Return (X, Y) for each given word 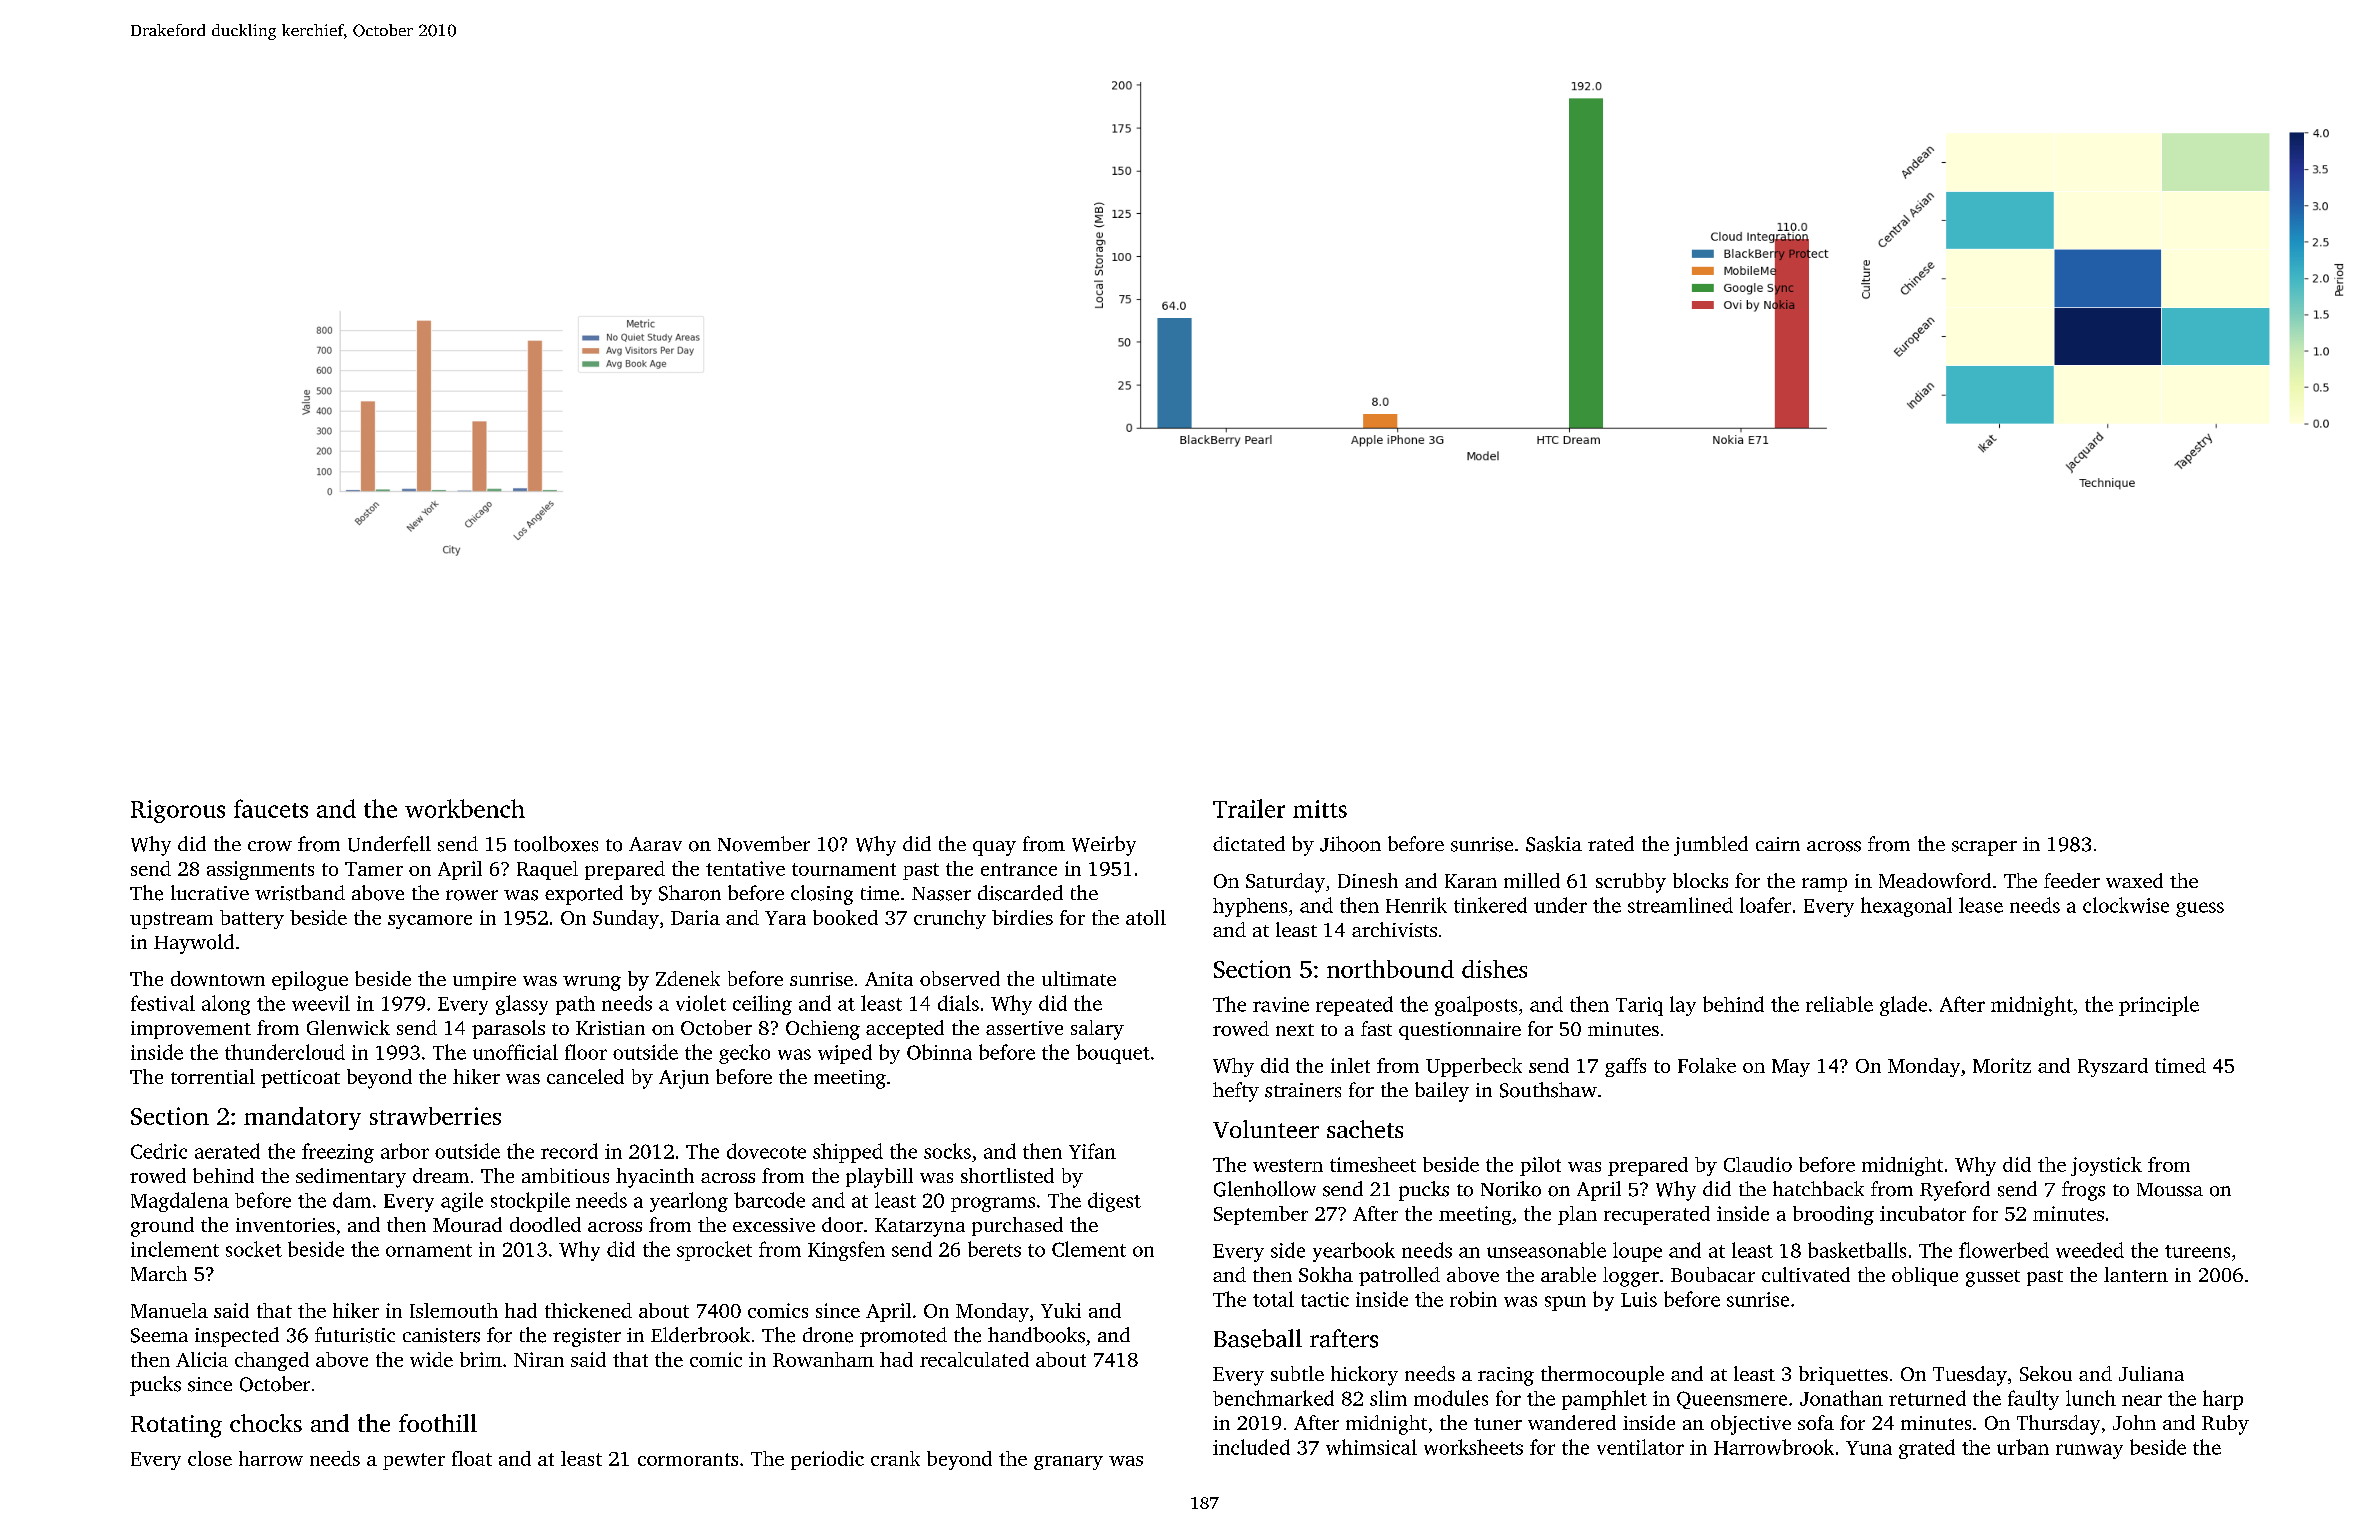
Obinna (939, 1052)
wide (431, 1359)
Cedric (159, 1151)
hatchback (1818, 1188)
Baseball (1258, 1338)
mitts (1320, 809)
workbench (465, 808)
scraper (1984, 848)
